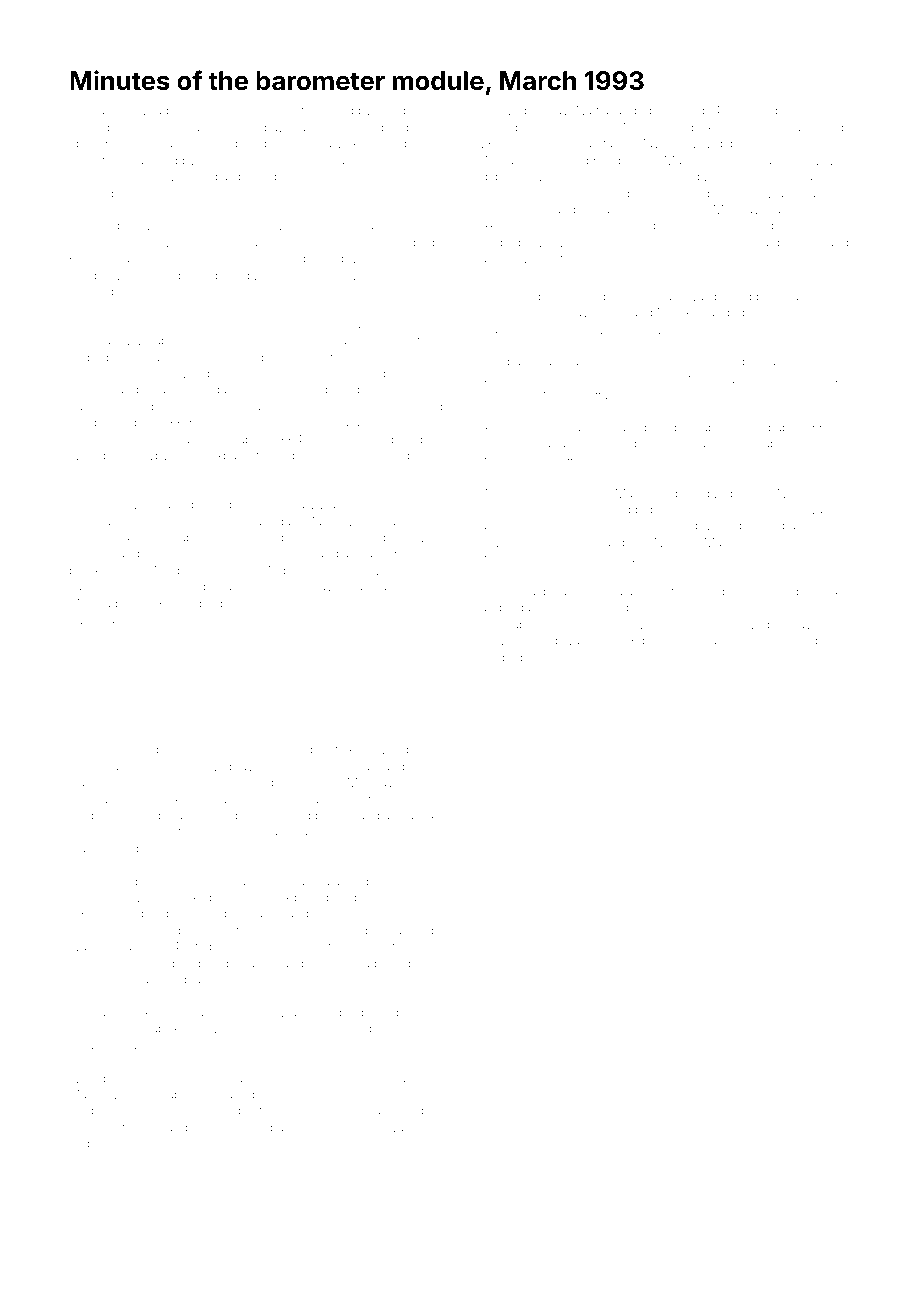 The height and width of the document is (1308, 924). What do you see at coordinates (277, 226) in the document?
I see `renewed` at bounding box center [277, 226].
